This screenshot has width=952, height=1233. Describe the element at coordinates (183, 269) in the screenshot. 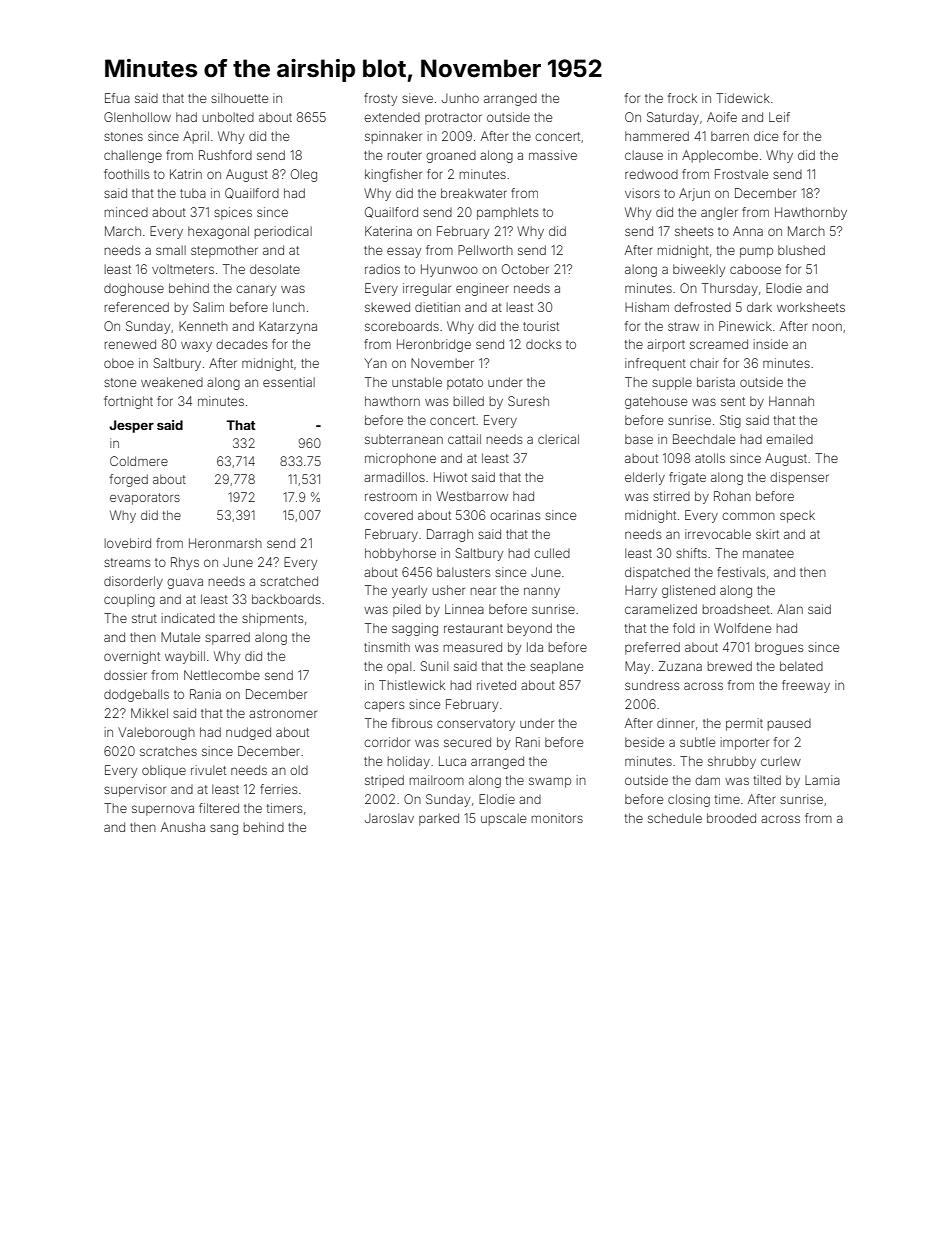

I see `voltmeters` at that location.
